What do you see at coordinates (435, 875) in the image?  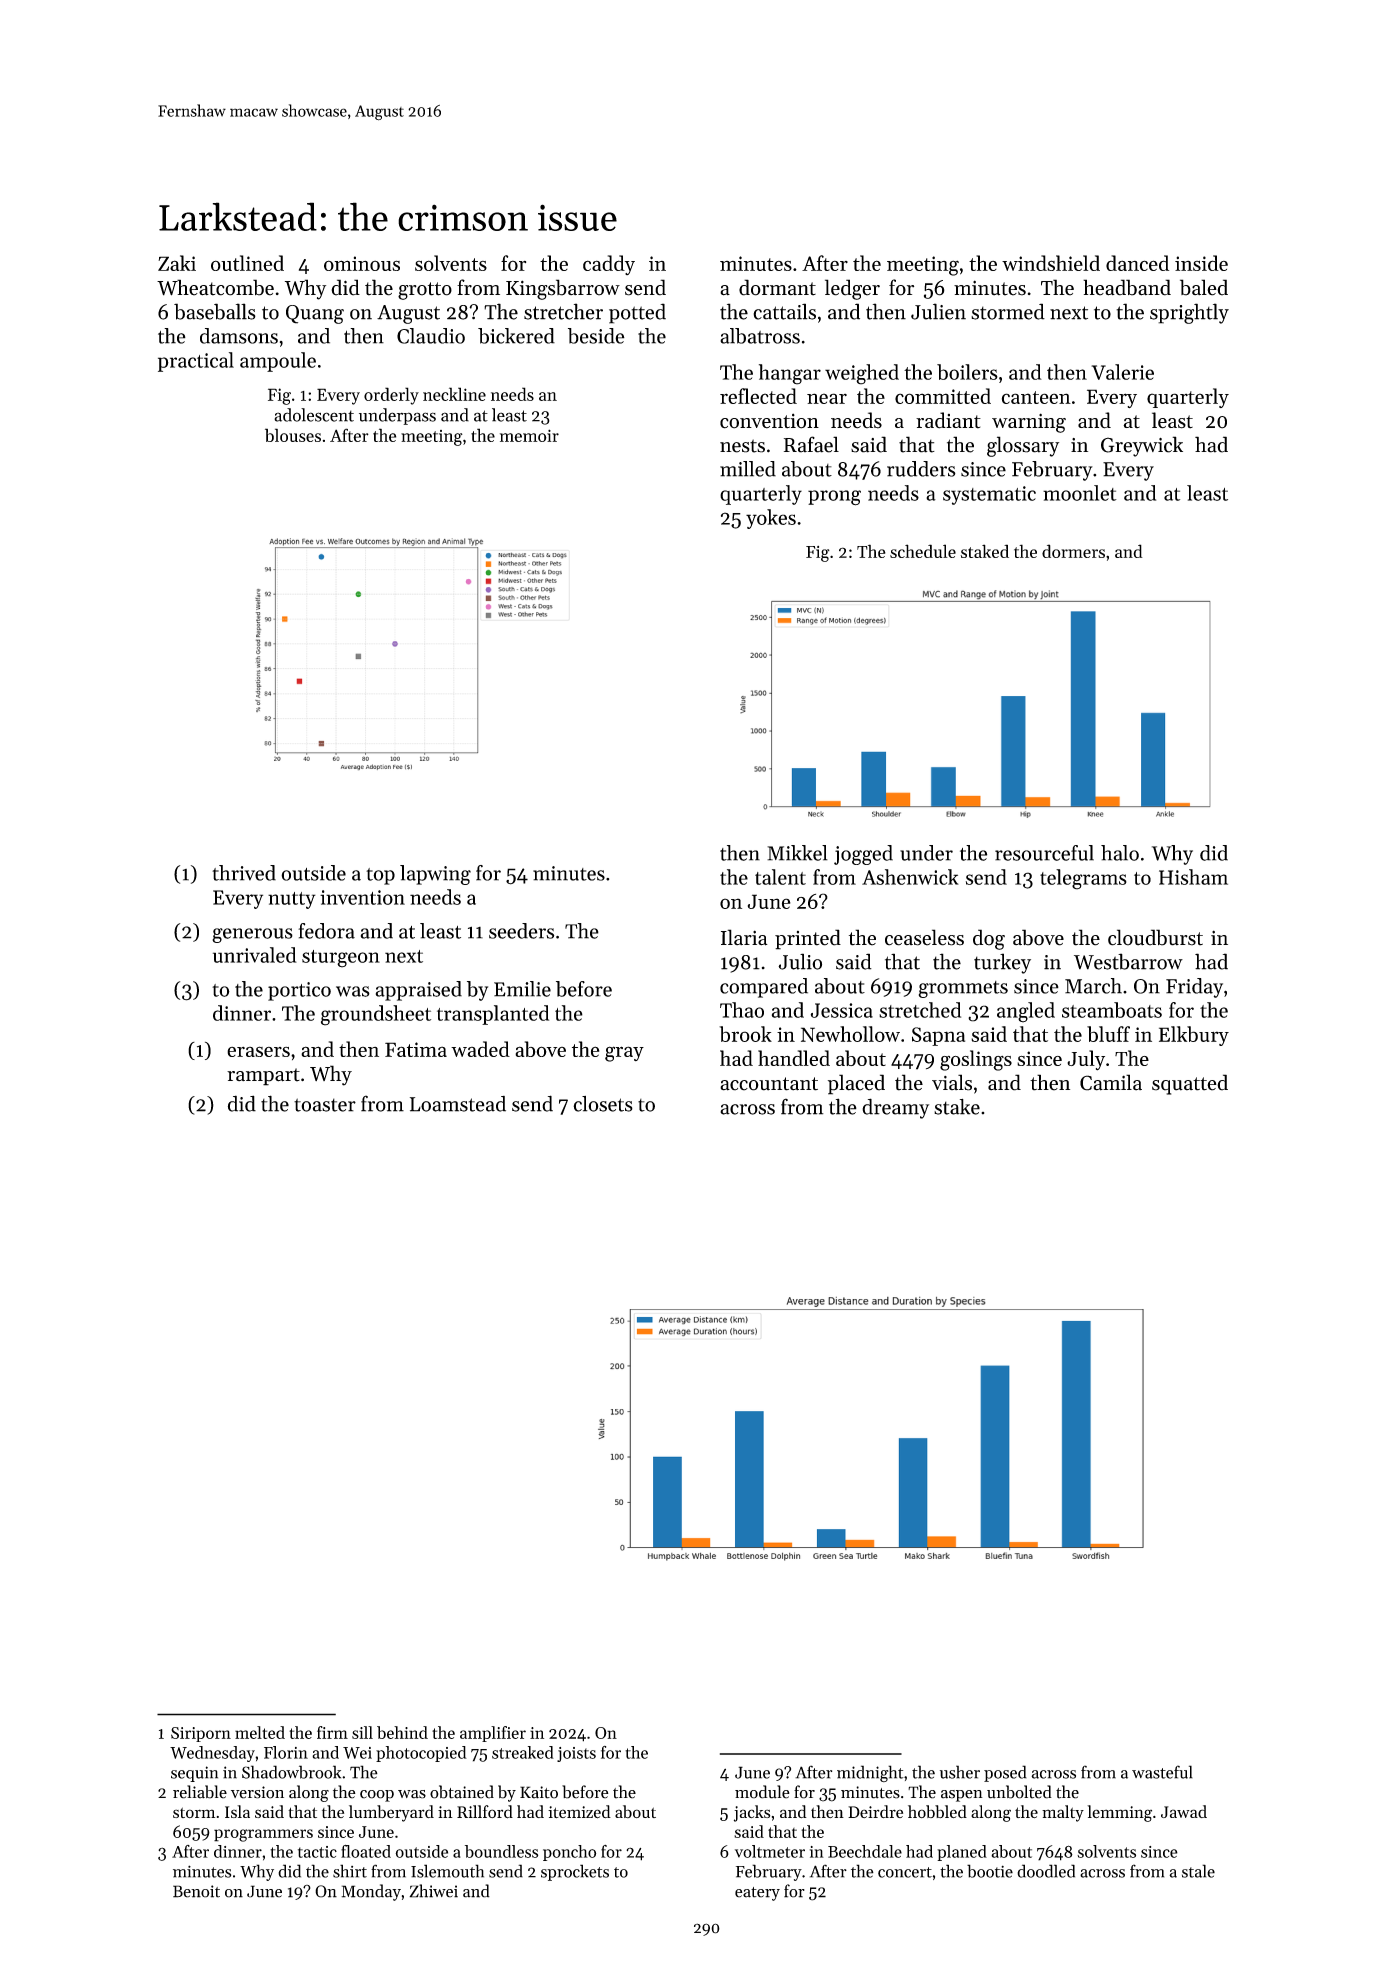 I see `lapwing` at bounding box center [435, 875].
